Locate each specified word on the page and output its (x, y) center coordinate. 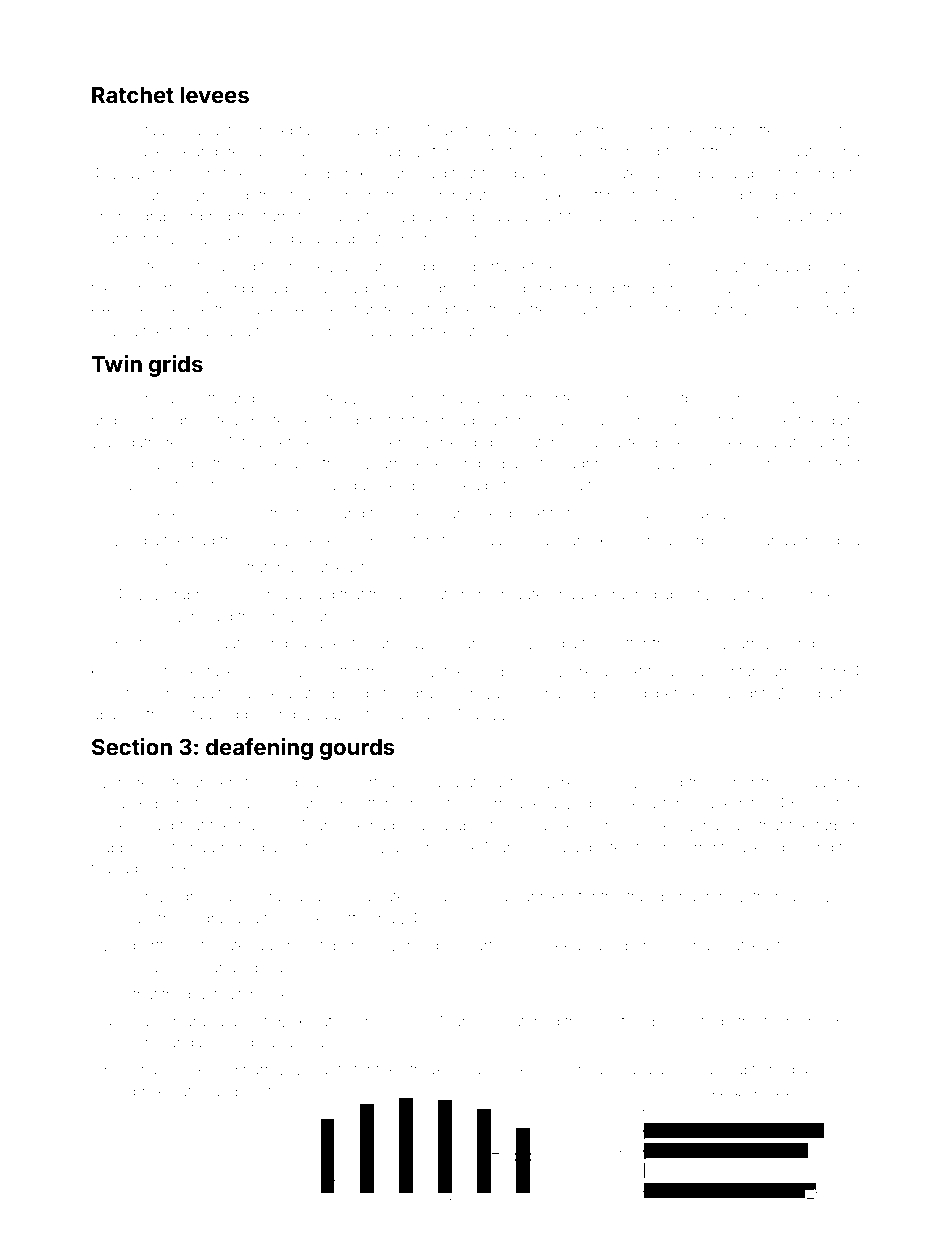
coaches (162, 967)
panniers (543, 898)
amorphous (704, 542)
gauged (312, 241)
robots (839, 174)
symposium (511, 674)
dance (530, 173)
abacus (116, 715)
